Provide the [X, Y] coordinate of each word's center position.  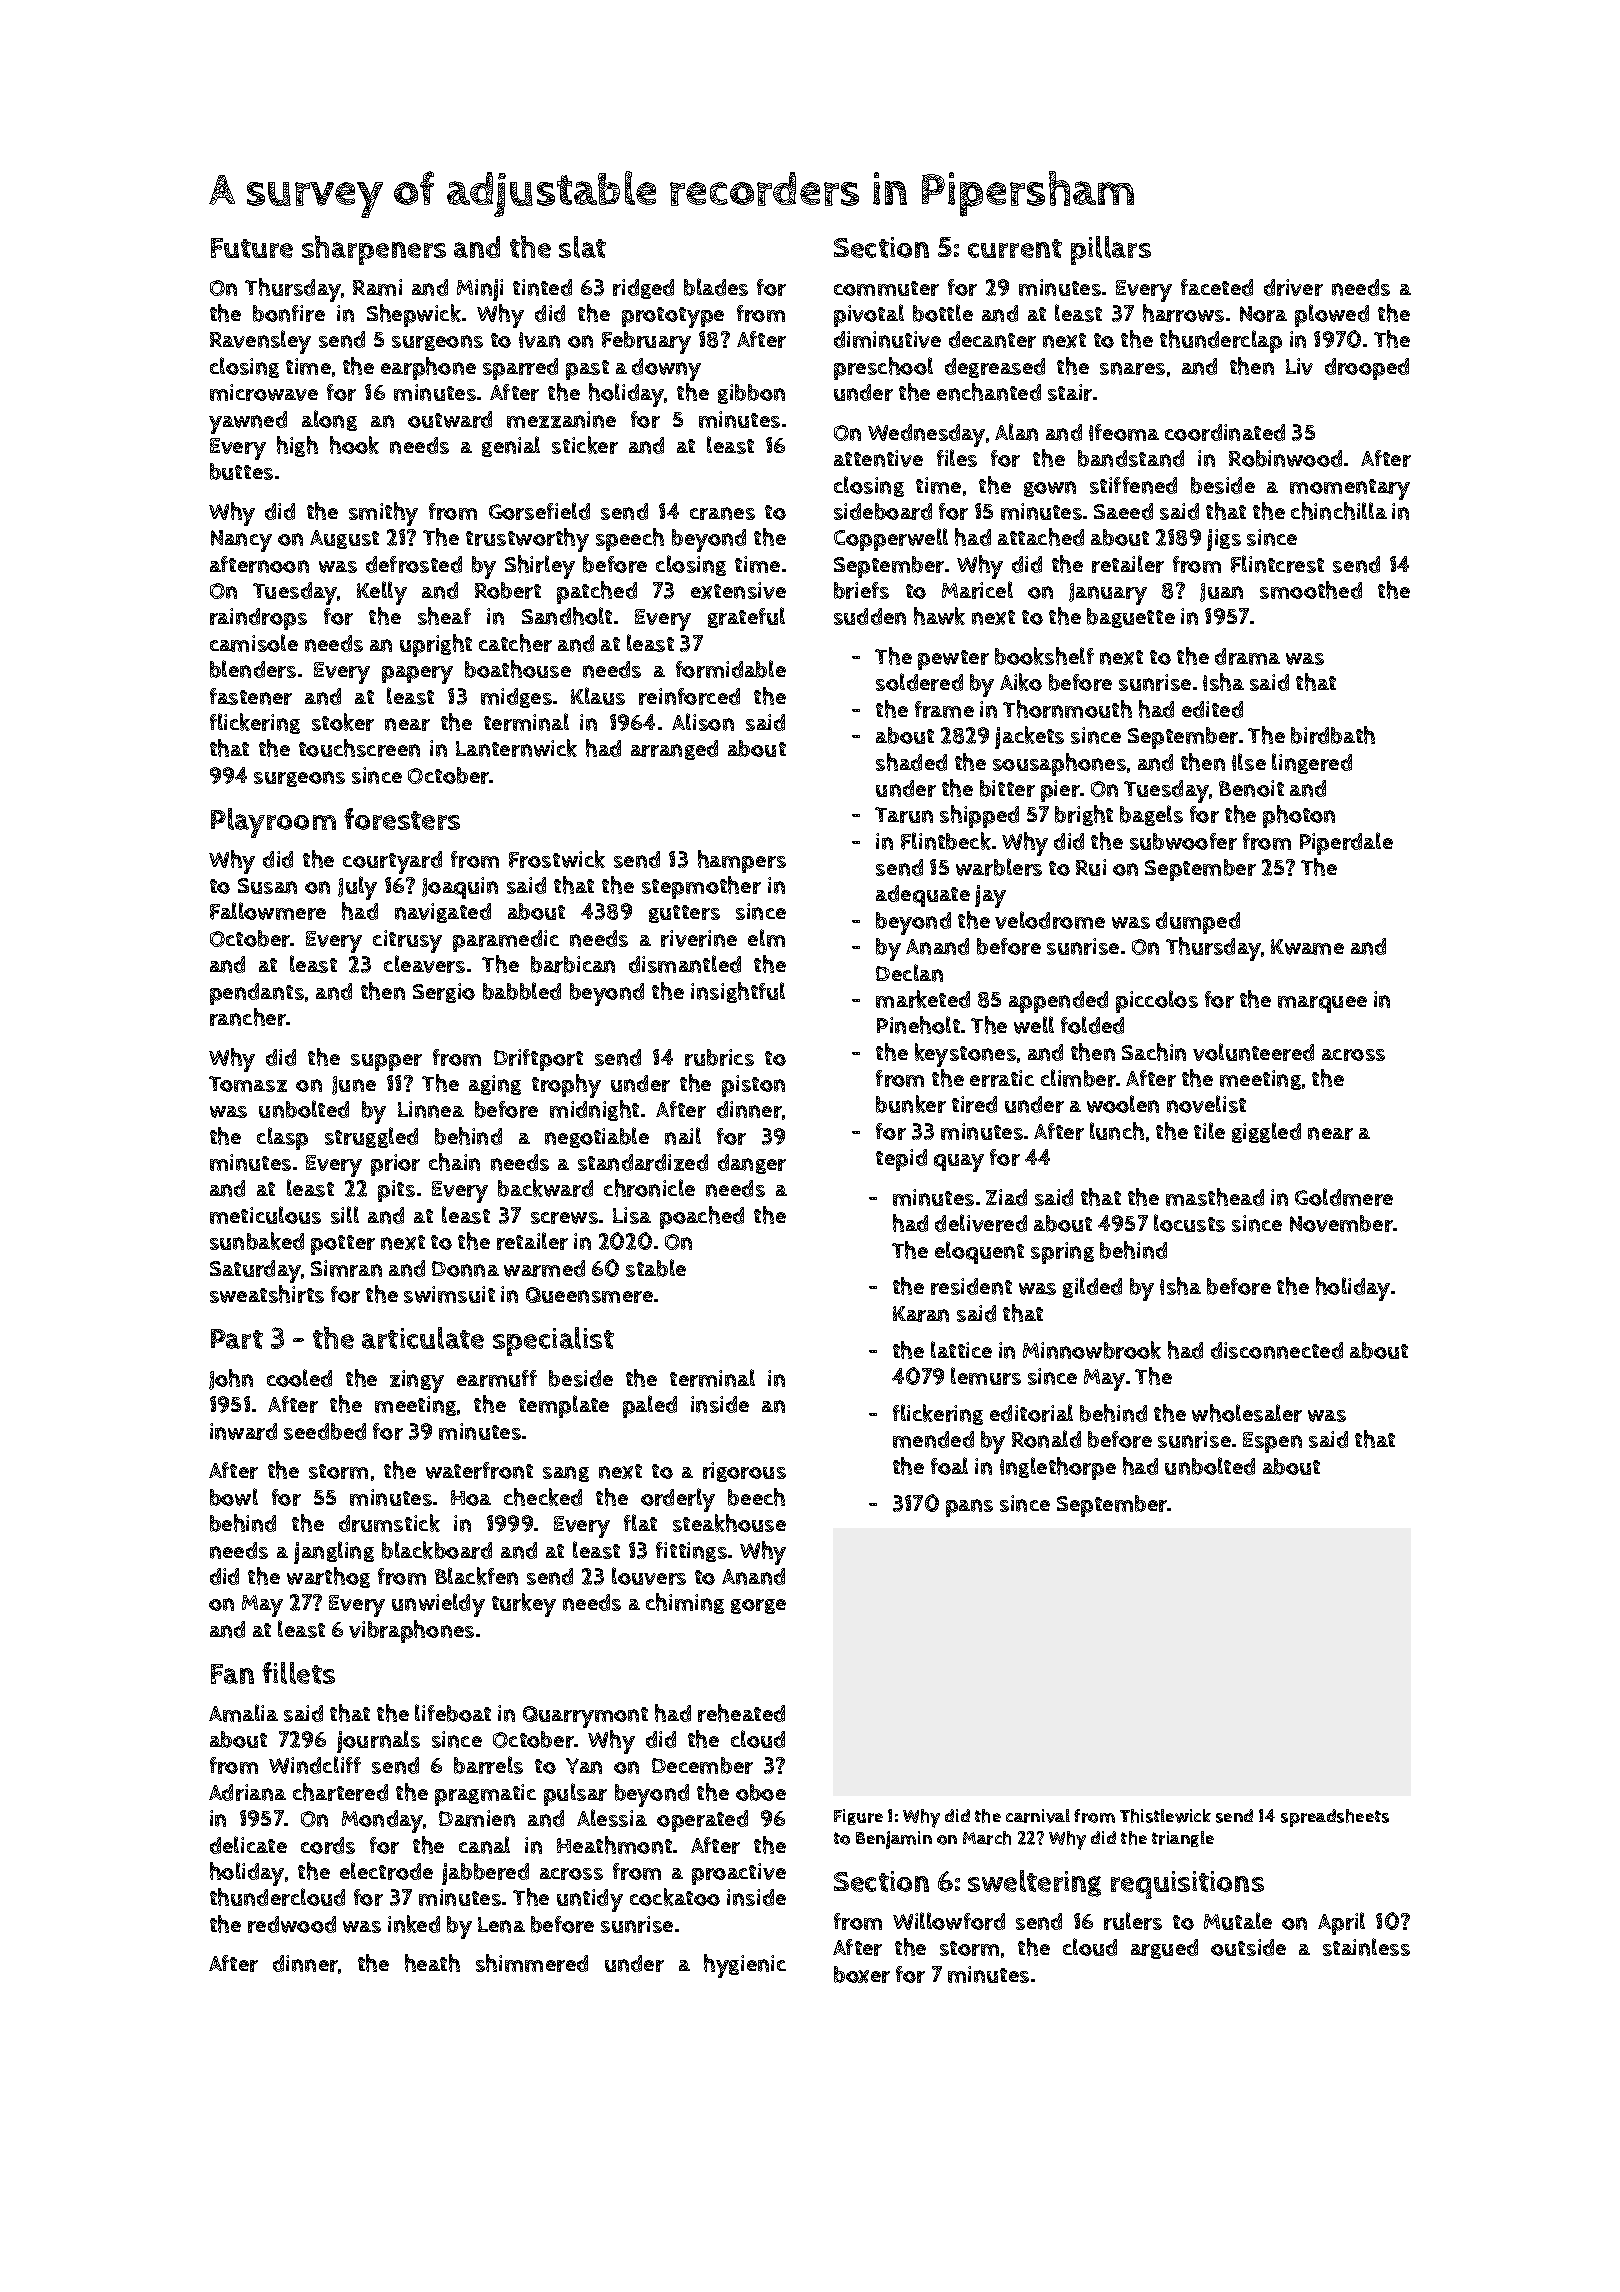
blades [716, 287]
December [702, 1765]
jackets [1029, 737]
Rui [1091, 867]
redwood [292, 1924]
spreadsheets [1335, 1818]
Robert [508, 590]
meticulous [265, 1215]
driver [1293, 287]
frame [944, 709]
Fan [232, 1674]
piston [753, 1086]
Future [252, 248]
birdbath [1333, 735]
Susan [267, 886]
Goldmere [1344, 1197]
